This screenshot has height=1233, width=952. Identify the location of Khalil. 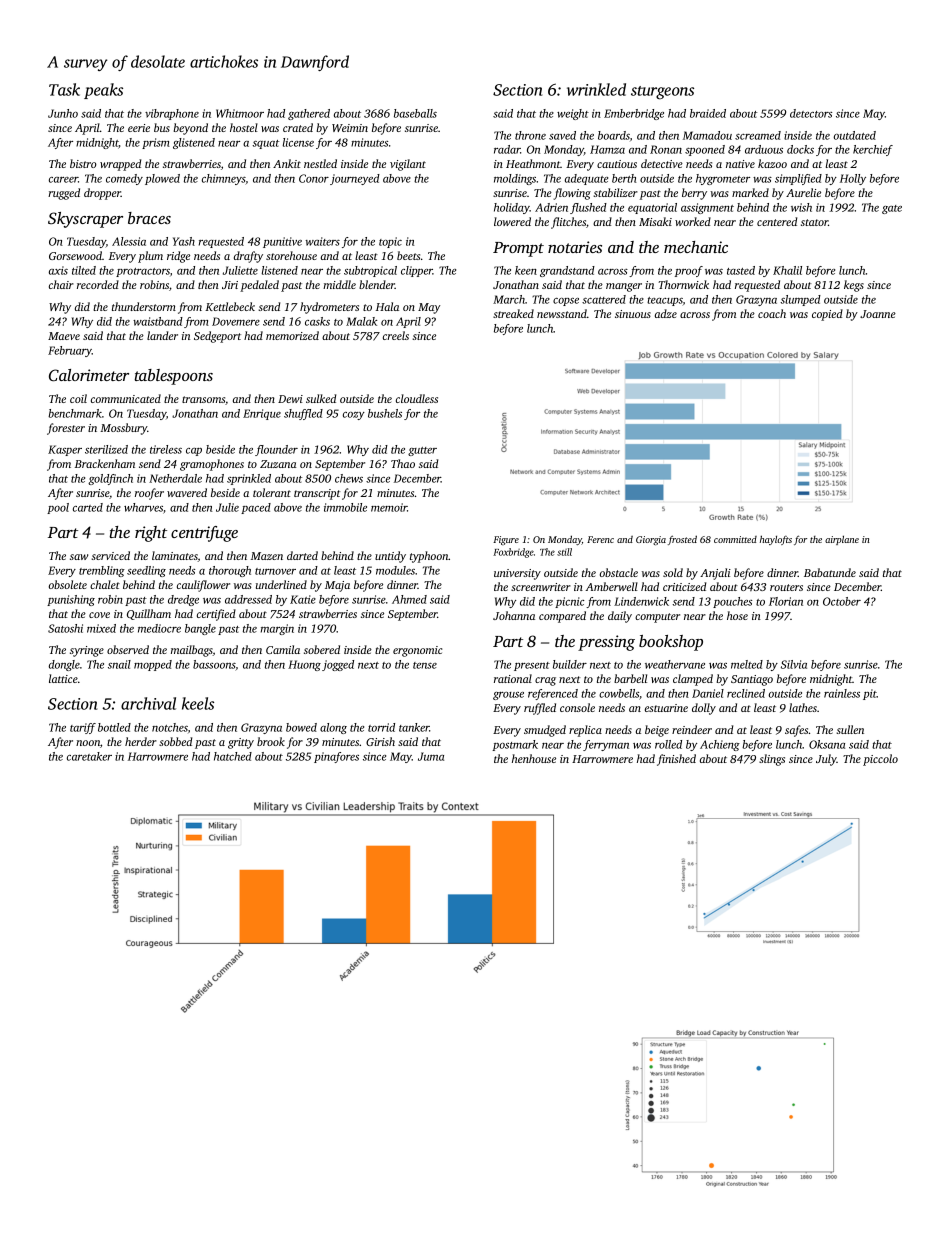
(787, 270).
